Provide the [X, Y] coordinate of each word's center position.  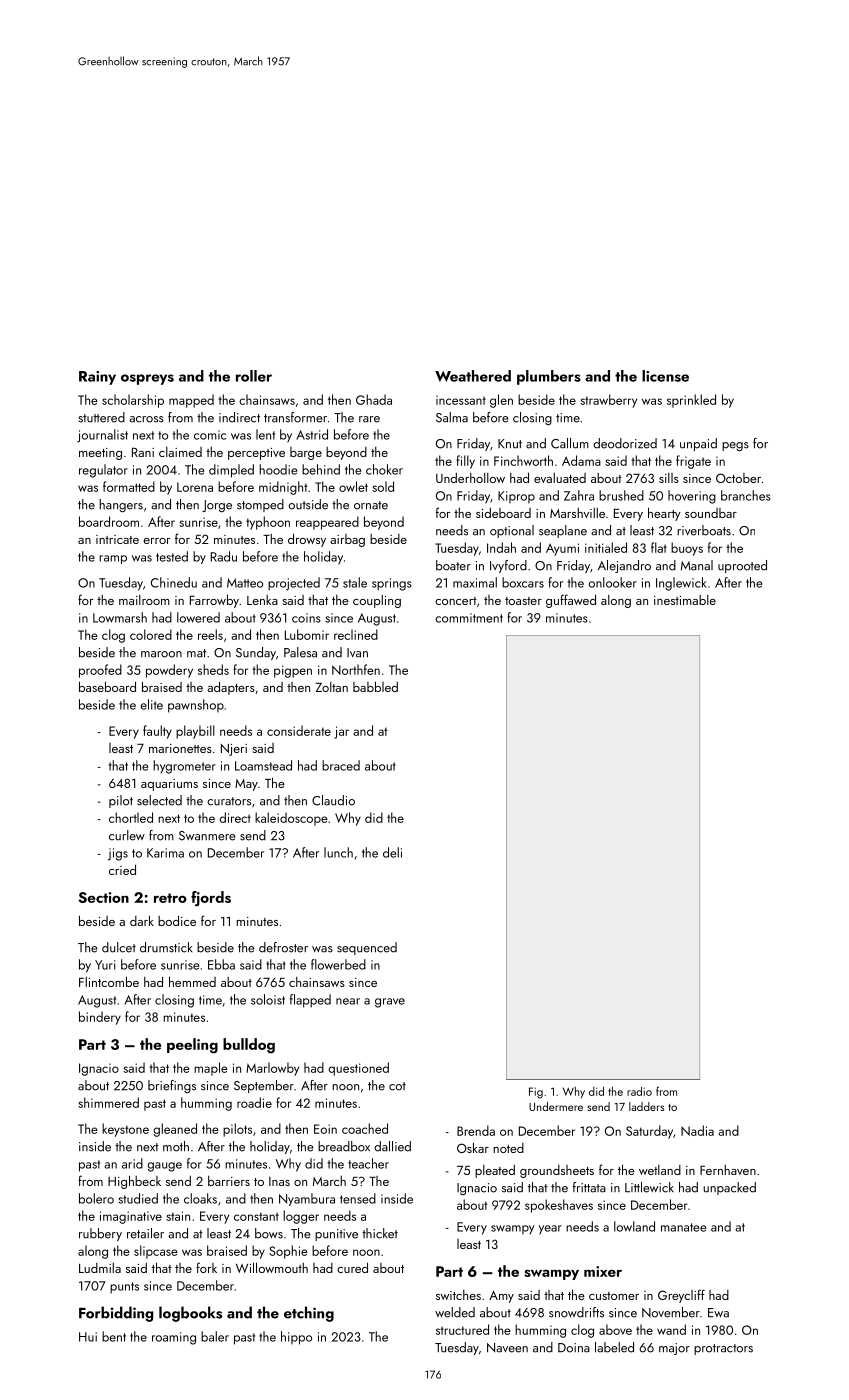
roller [254, 376]
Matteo [245, 583]
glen [501, 401]
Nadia [697, 1130]
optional [512, 531]
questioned [359, 1069]
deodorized [625, 443]
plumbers [549, 377]
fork [206, 1267]
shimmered [108, 1102]
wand [671, 1329]
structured [462, 1329]
